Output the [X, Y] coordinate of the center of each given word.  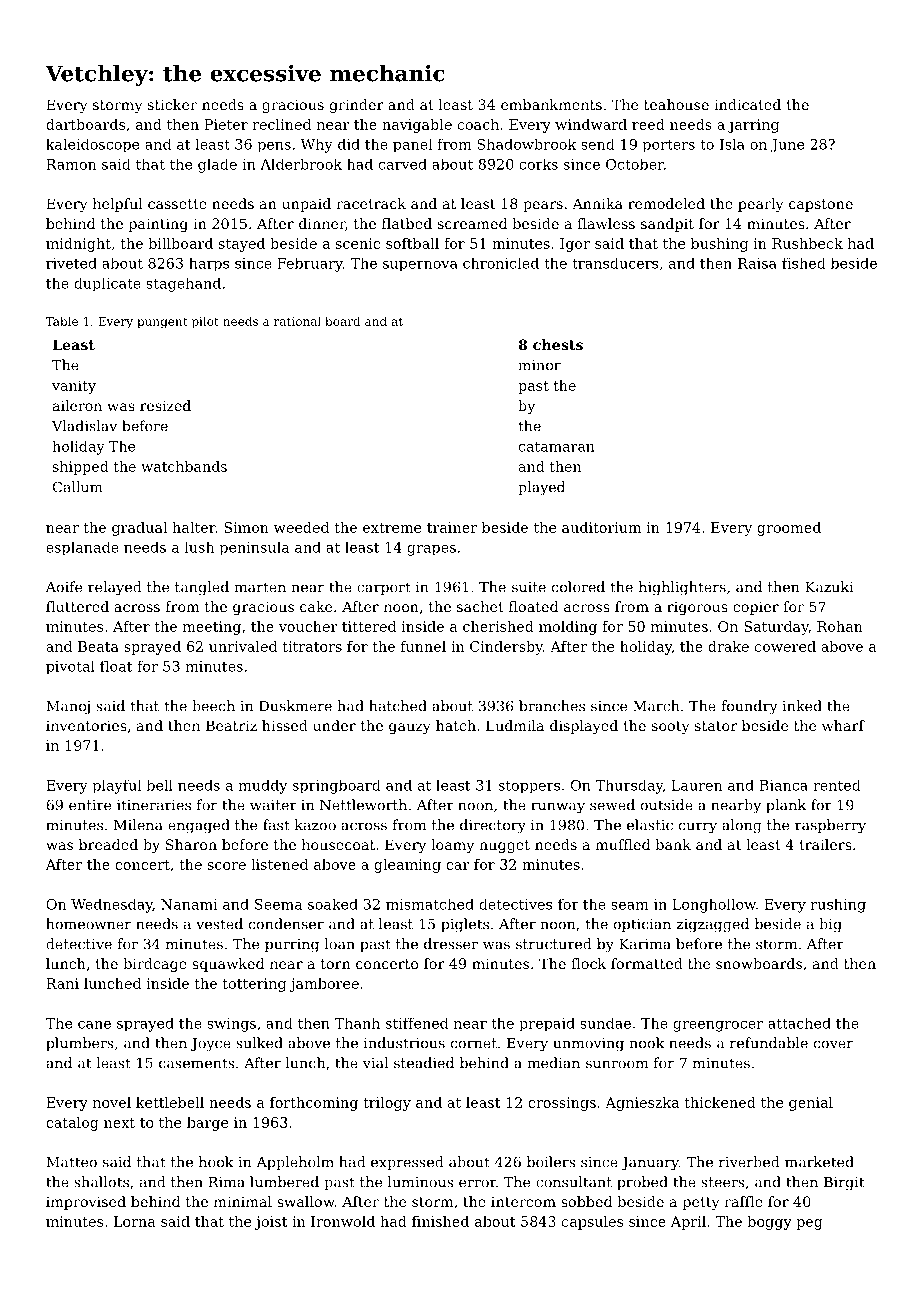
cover [833, 1044]
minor [539, 365]
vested [219, 924]
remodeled [666, 203]
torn [336, 964]
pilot [205, 322]
